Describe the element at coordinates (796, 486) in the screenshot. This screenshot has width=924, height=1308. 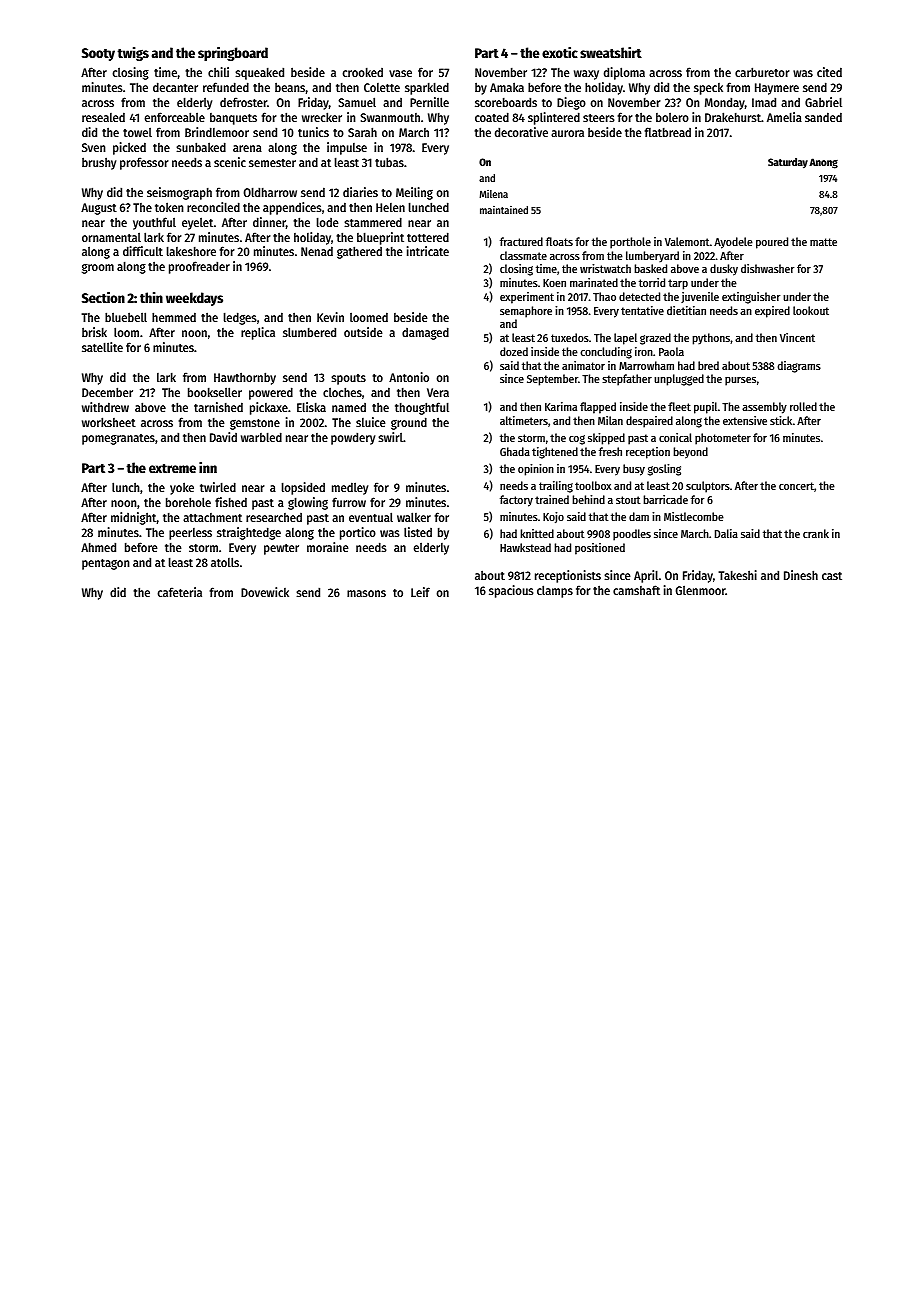
I see `concert` at that location.
